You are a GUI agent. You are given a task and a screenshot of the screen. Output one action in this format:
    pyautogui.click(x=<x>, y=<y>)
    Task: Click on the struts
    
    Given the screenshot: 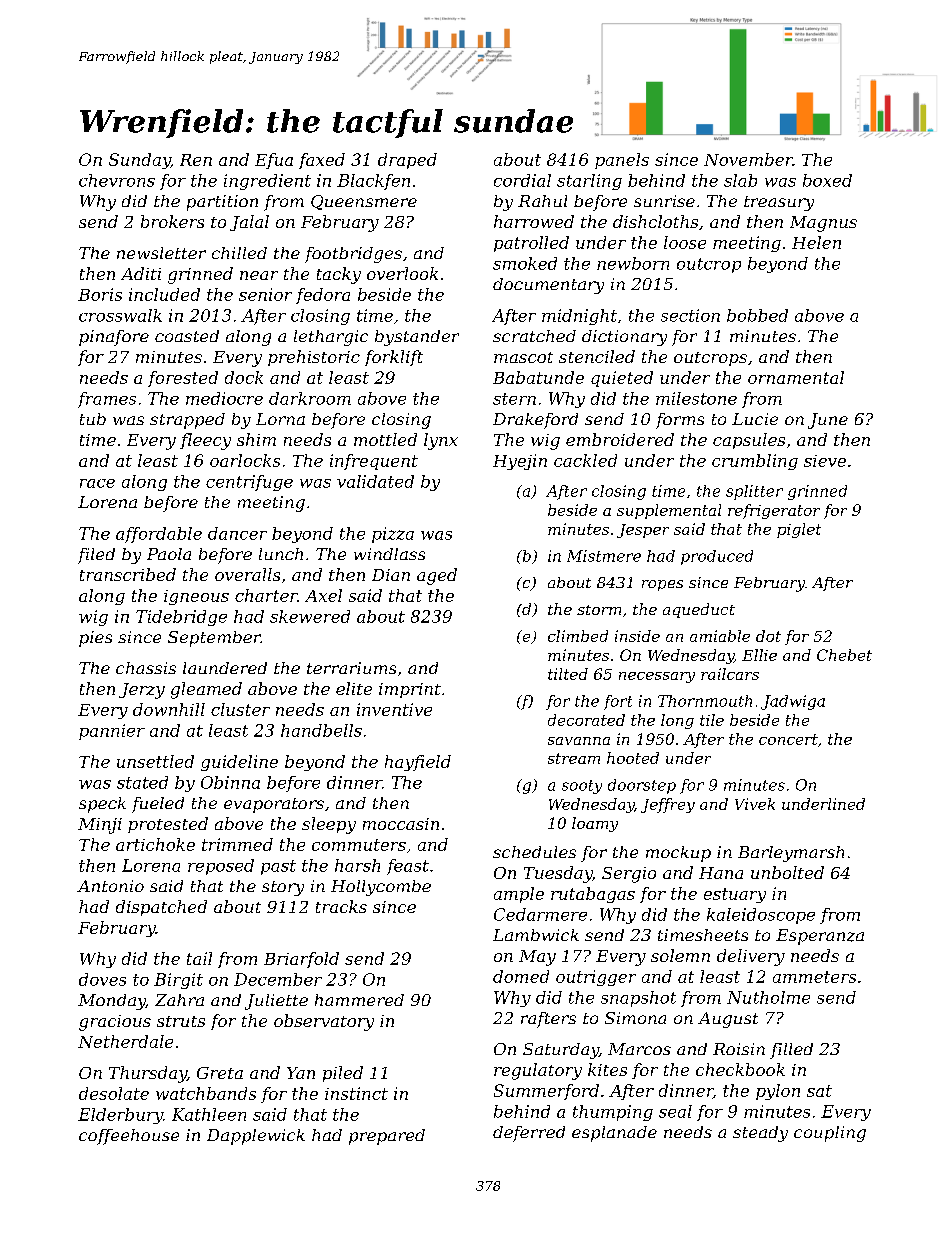 What is the action you would take?
    pyautogui.click(x=181, y=1021)
